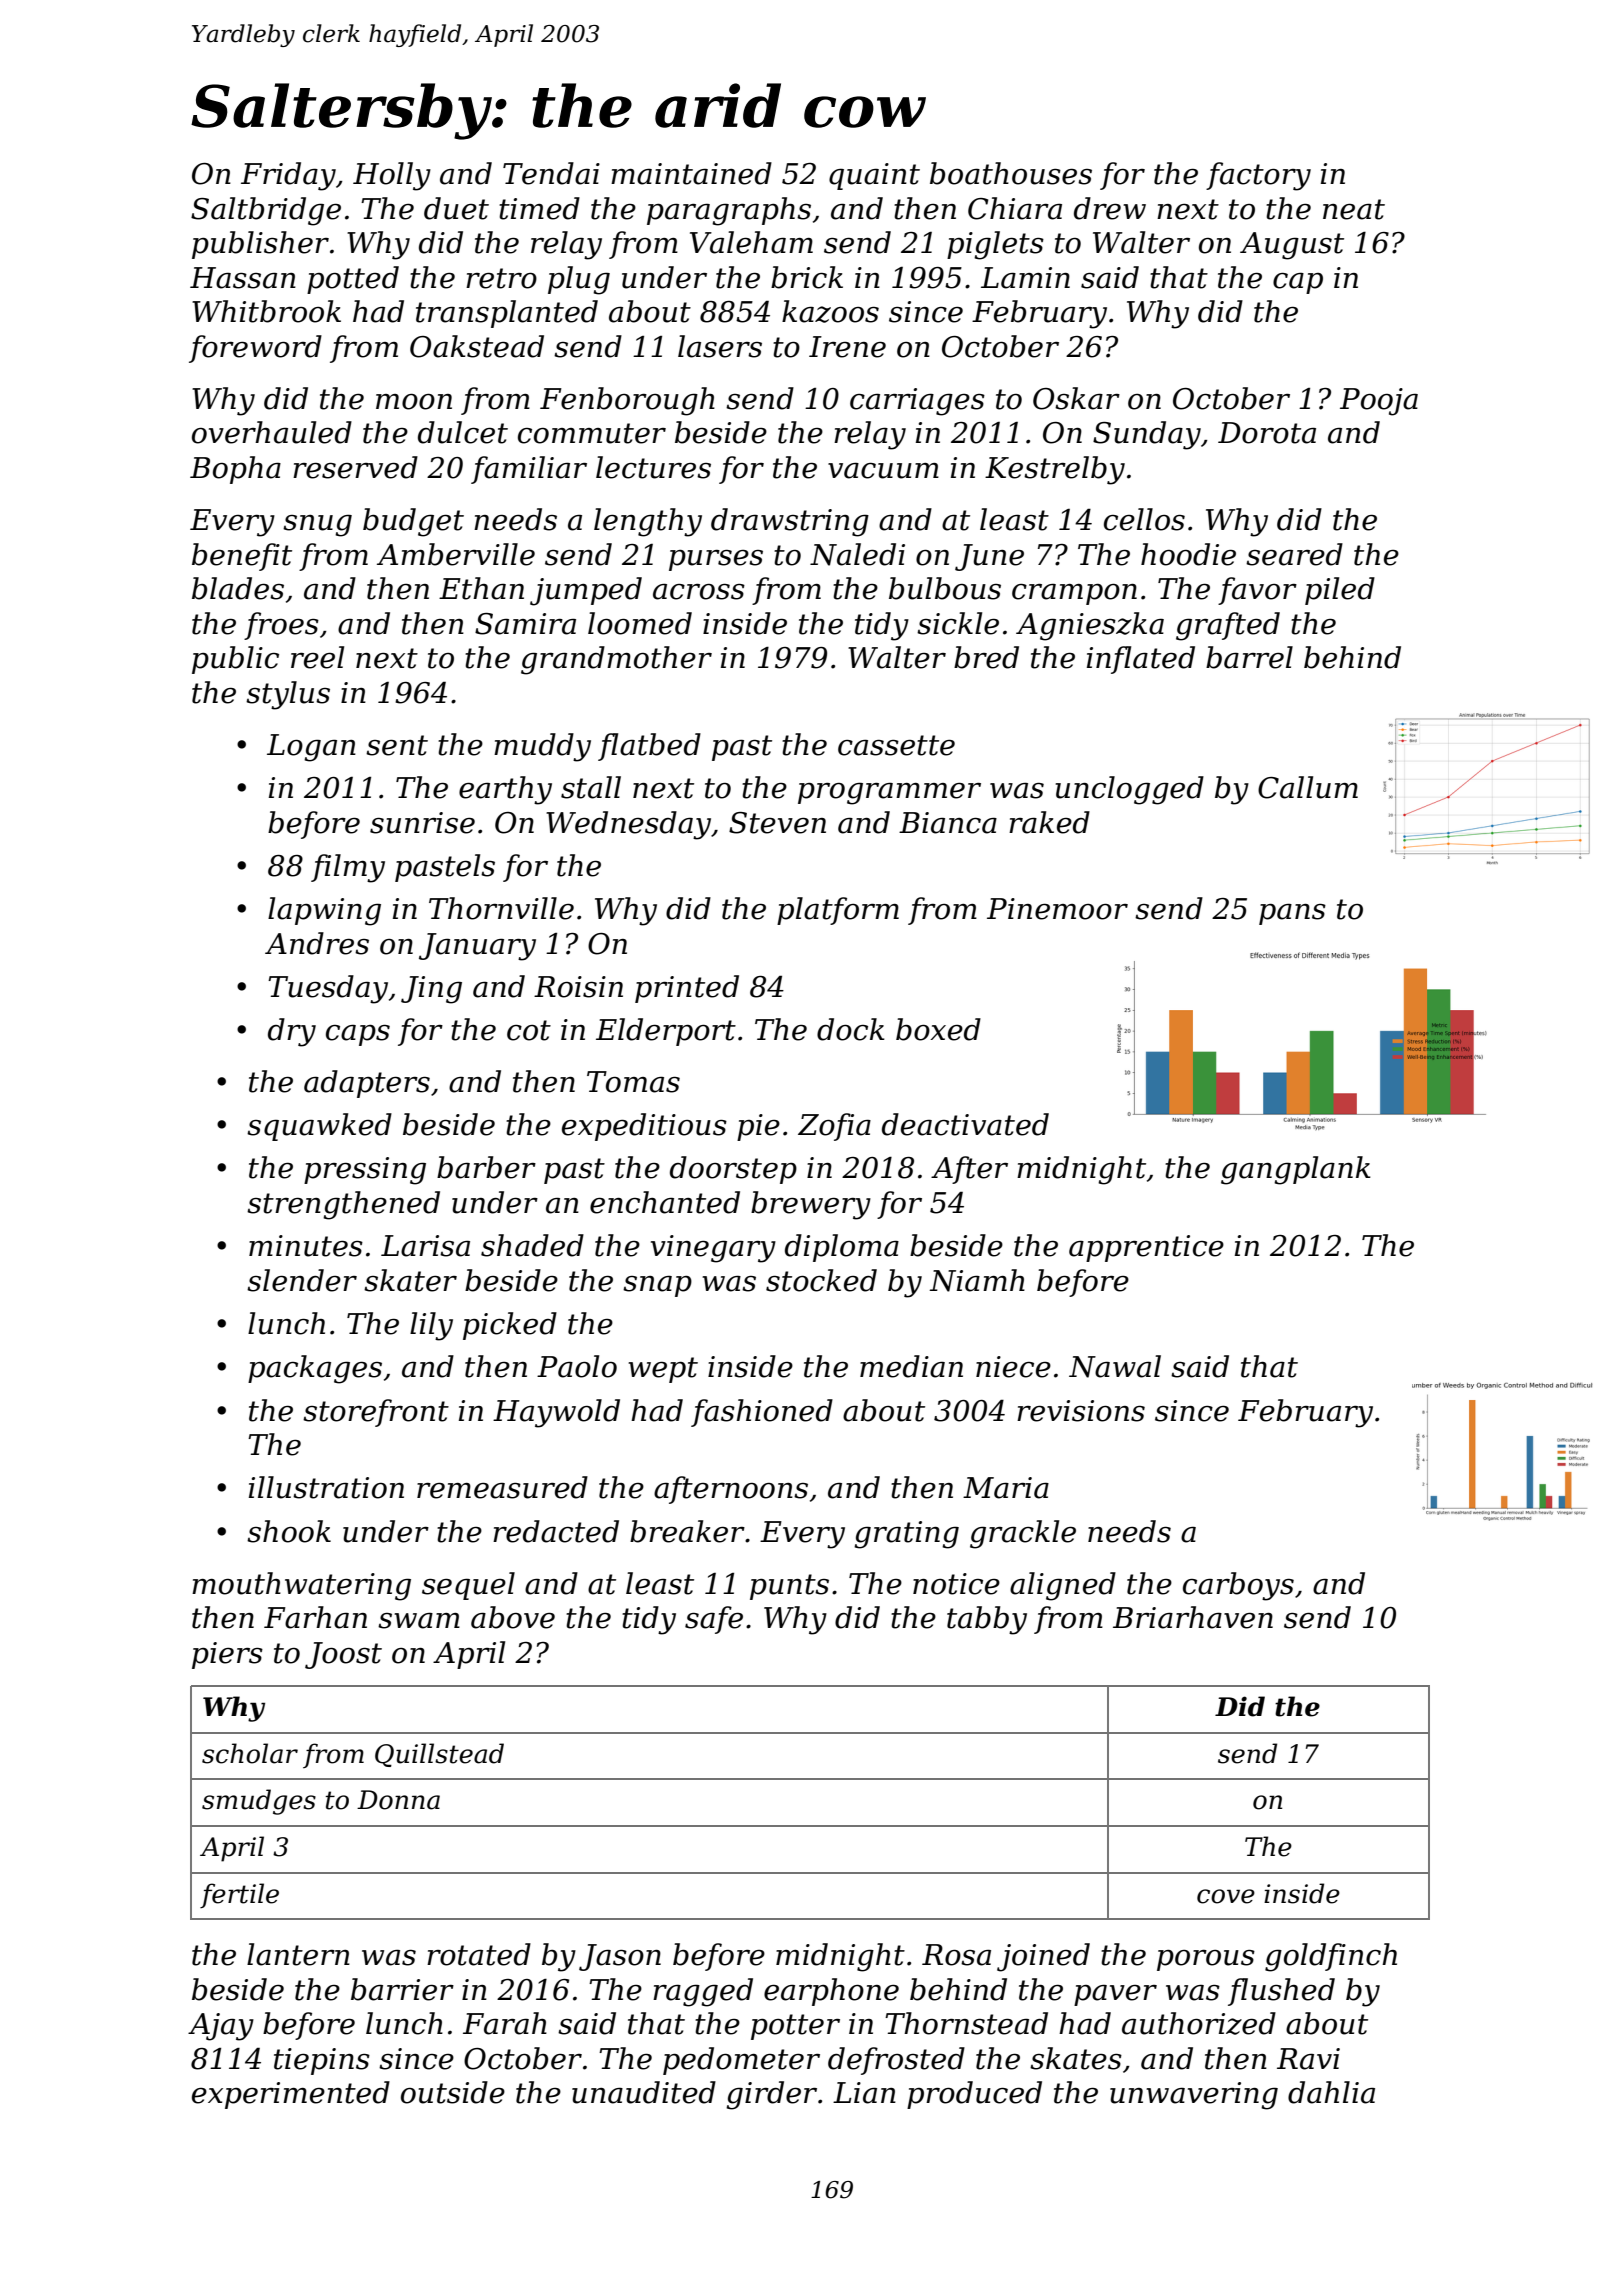 This image has height=2292, width=1620. What do you see at coordinates (691, 173) in the image?
I see `maintained` at bounding box center [691, 173].
